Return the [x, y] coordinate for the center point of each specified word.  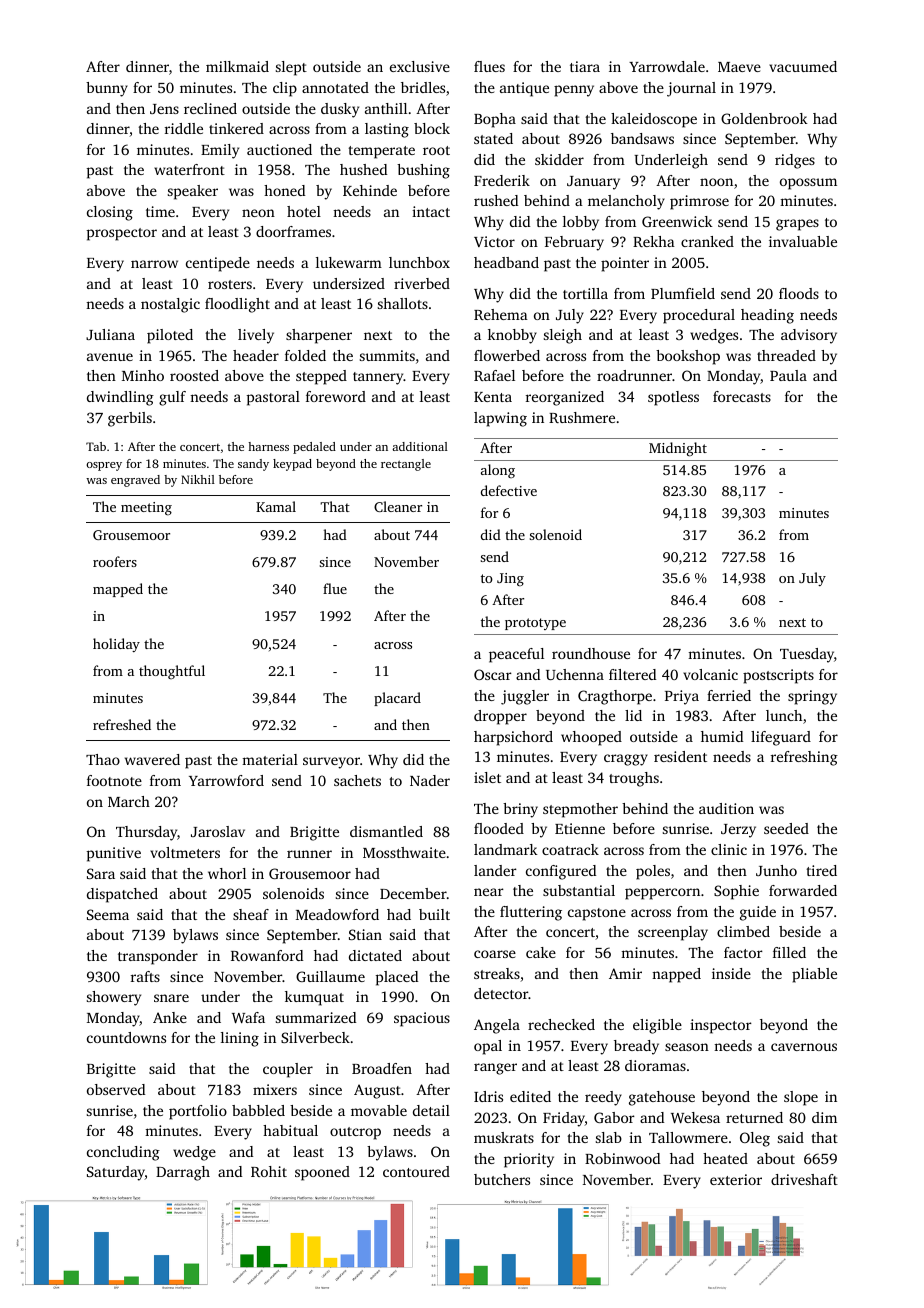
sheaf [251, 914]
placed [397, 978]
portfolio [198, 1112]
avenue [110, 357]
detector [501, 993]
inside [731, 973]
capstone [597, 914]
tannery [378, 378]
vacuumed [803, 66]
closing [110, 213]
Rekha [654, 241]
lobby [581, 223]
